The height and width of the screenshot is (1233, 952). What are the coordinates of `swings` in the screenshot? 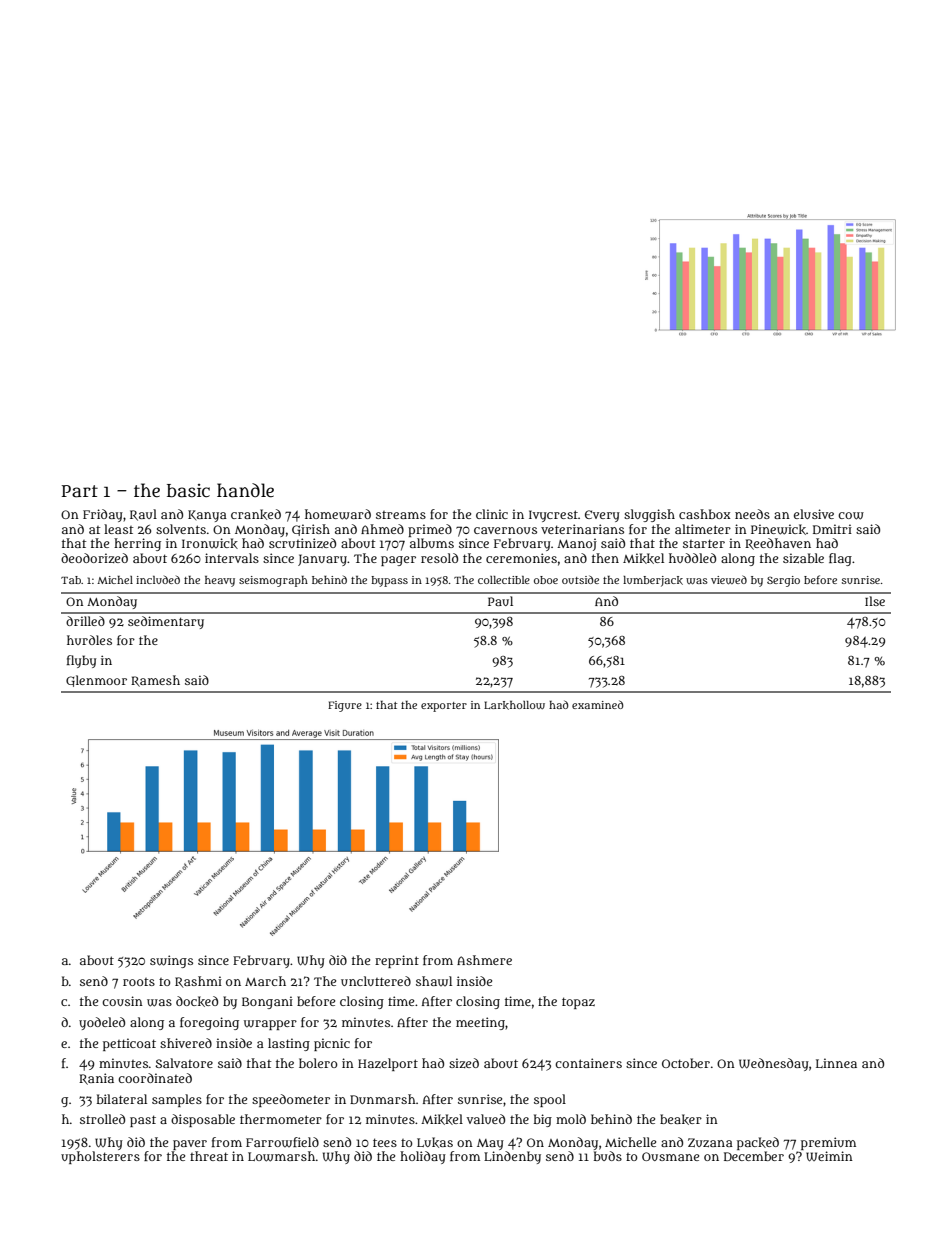 It's located at (171, 961).
